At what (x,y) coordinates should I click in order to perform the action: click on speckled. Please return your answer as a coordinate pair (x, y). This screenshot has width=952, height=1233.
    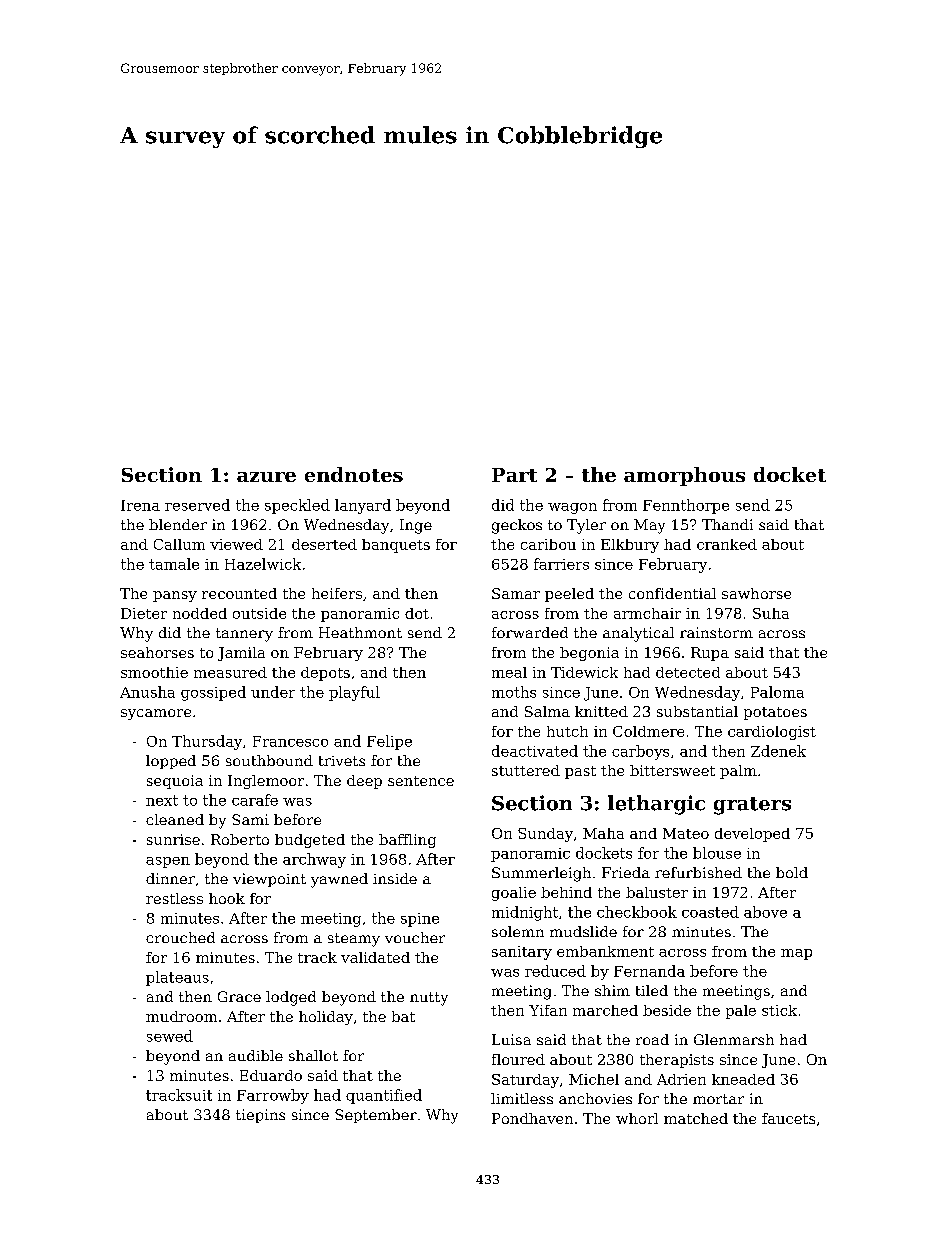
    Looking at the image, I should click on (297, 506).
